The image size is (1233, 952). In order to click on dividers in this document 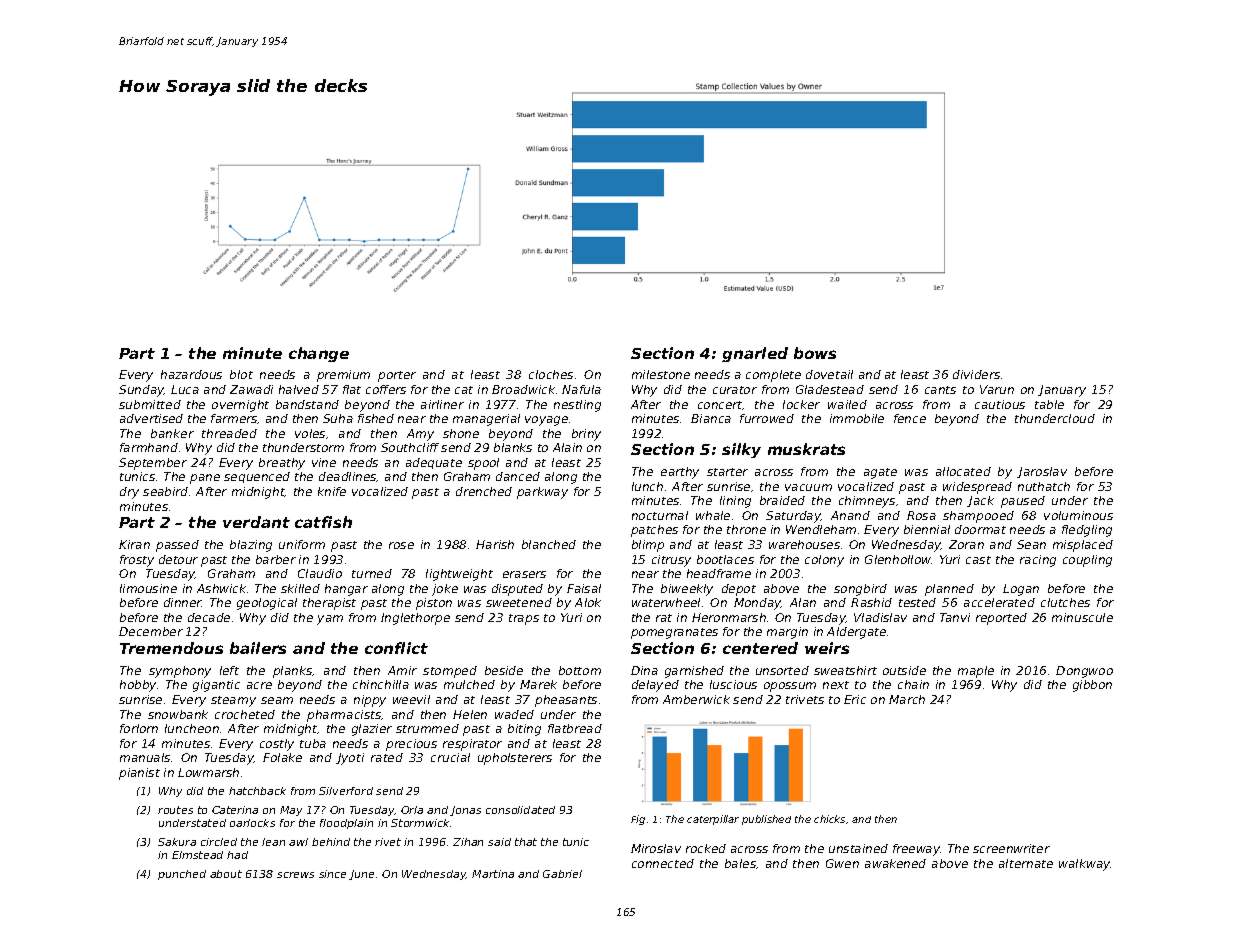, I will do `click(976, 374)`.
